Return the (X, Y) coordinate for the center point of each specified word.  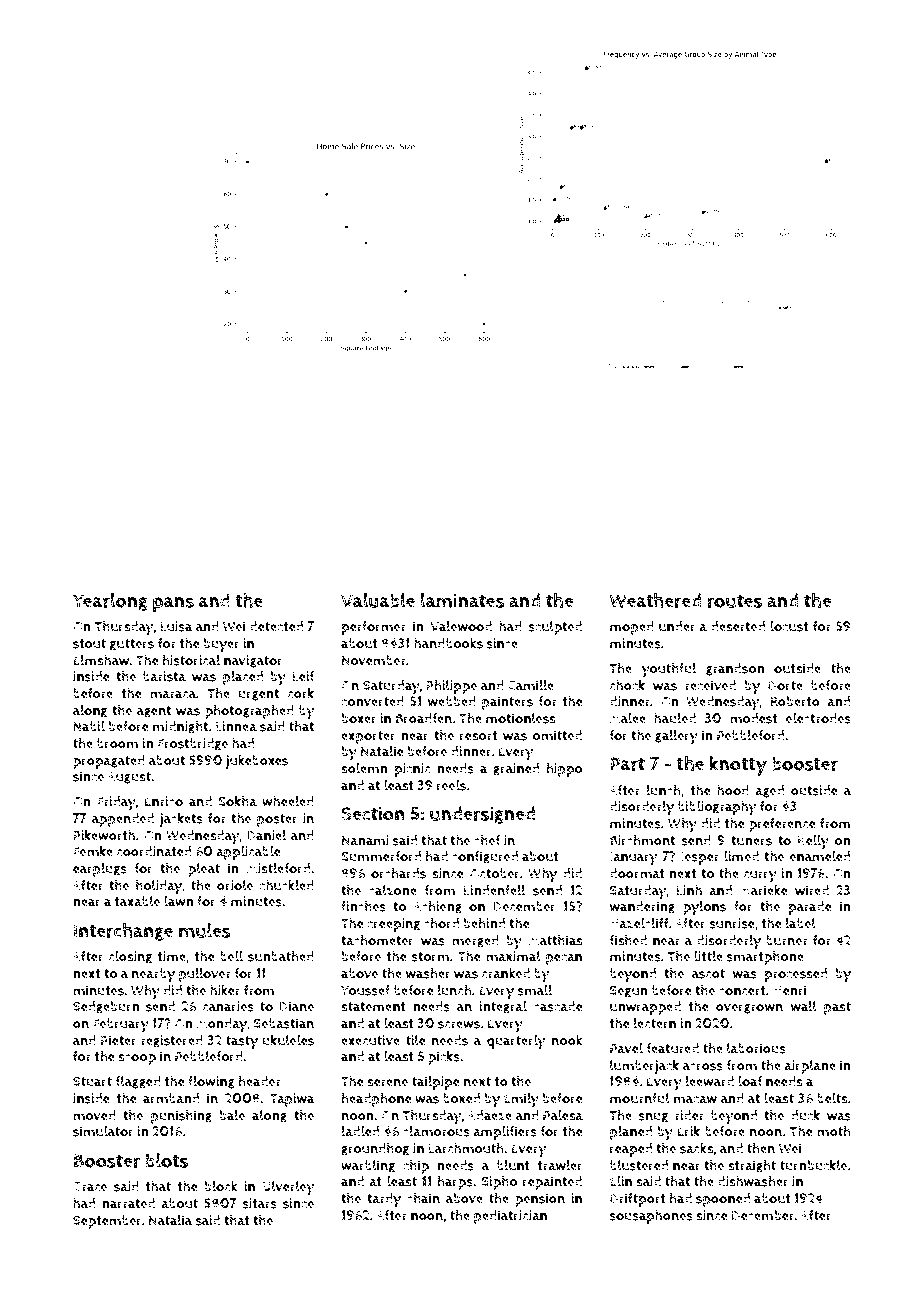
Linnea (236, 726)
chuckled (286, 885)
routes (734, 601)
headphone (376, 1099)
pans (173, 605)
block (221, 1186)
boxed (461, 1098)
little (708, 956)
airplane (810, 1067)
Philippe (451, 686)
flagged (138, 1082)
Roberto (795, 701)
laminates (462, 600)
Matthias (556, 940)
